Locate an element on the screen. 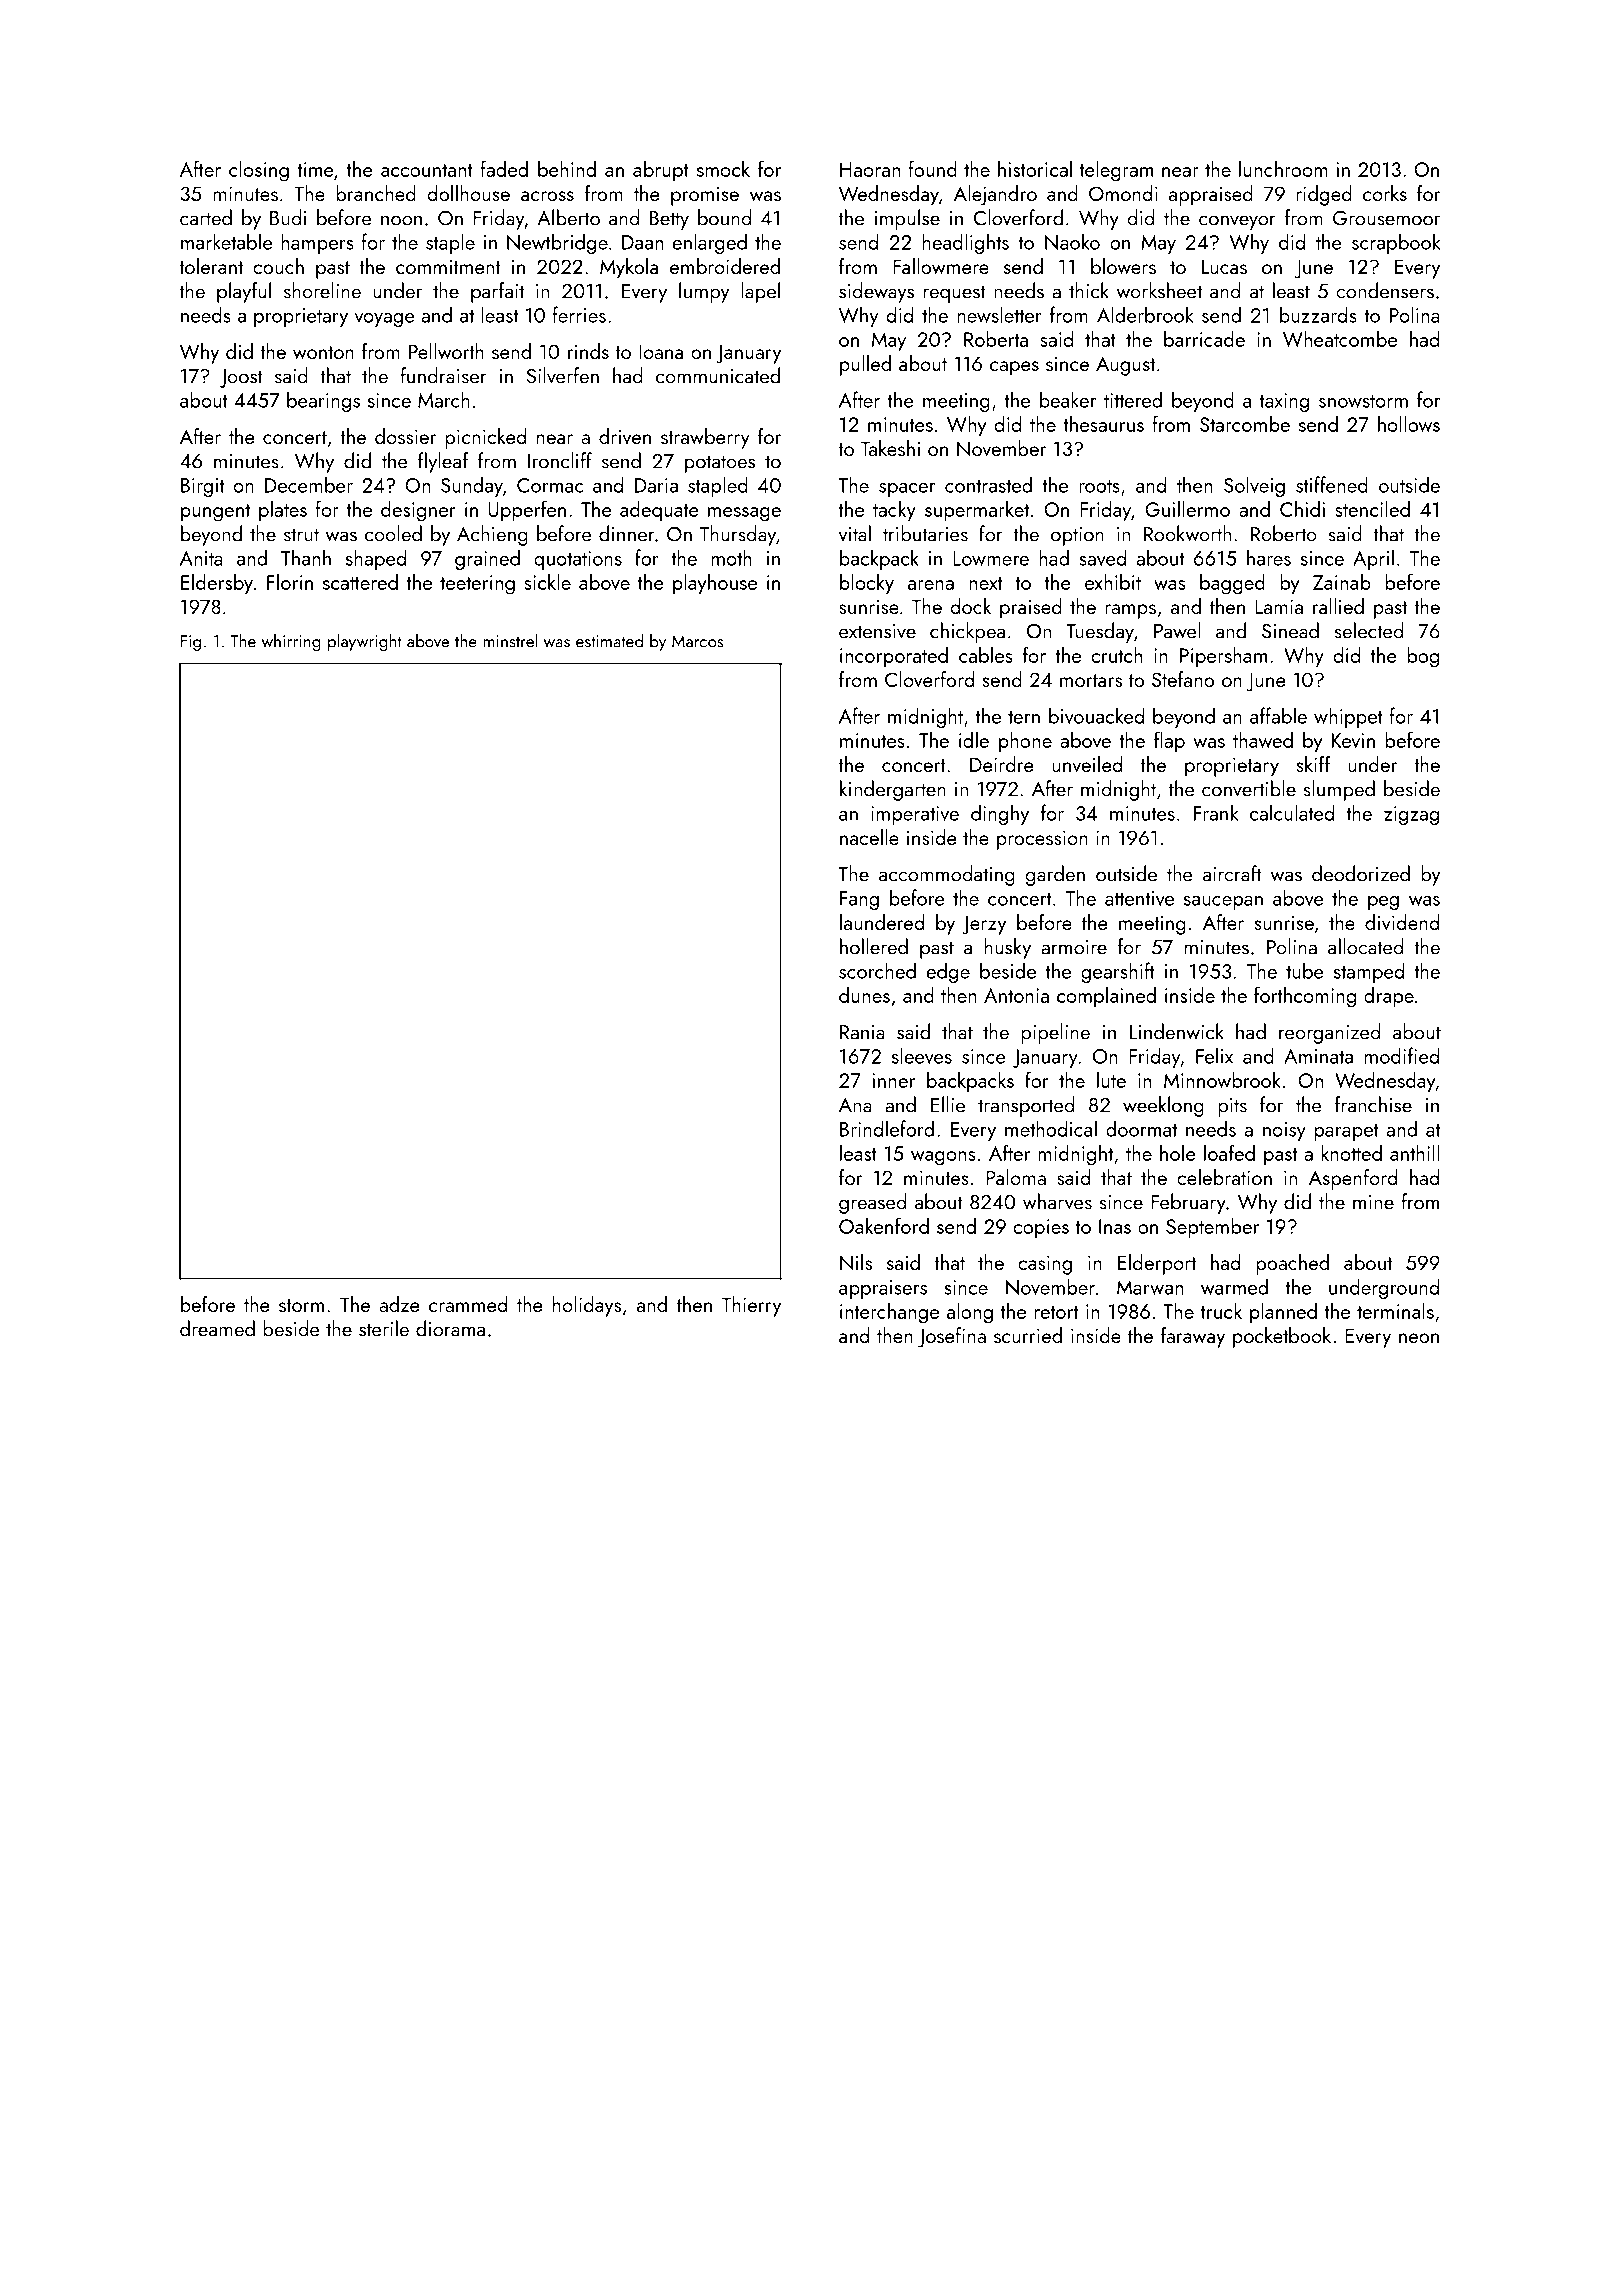  adze is located at coordinates (399, 1304).
